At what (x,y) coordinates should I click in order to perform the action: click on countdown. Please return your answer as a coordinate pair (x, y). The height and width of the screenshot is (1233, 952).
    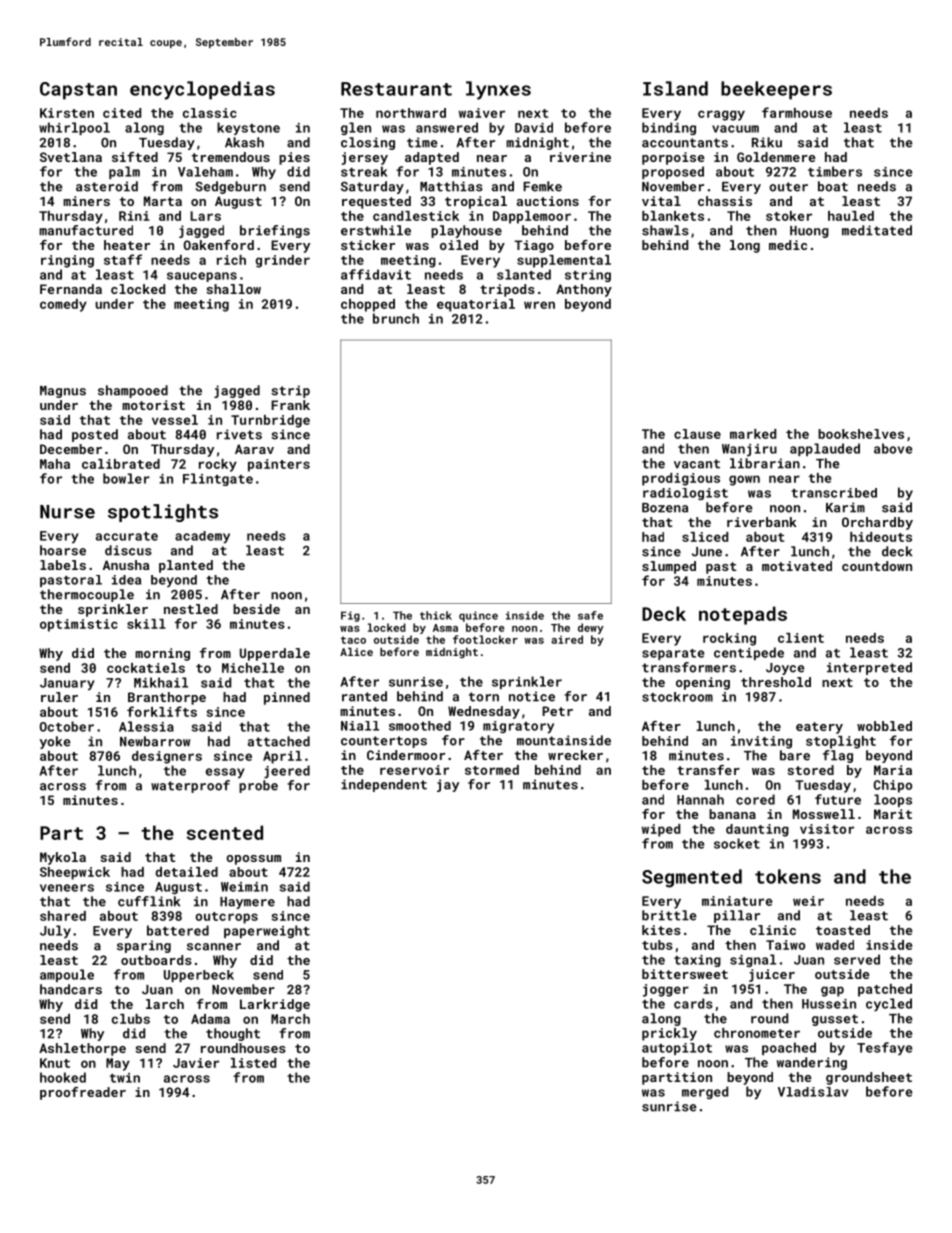
    Looking at the image, I should click on (877, 566).
